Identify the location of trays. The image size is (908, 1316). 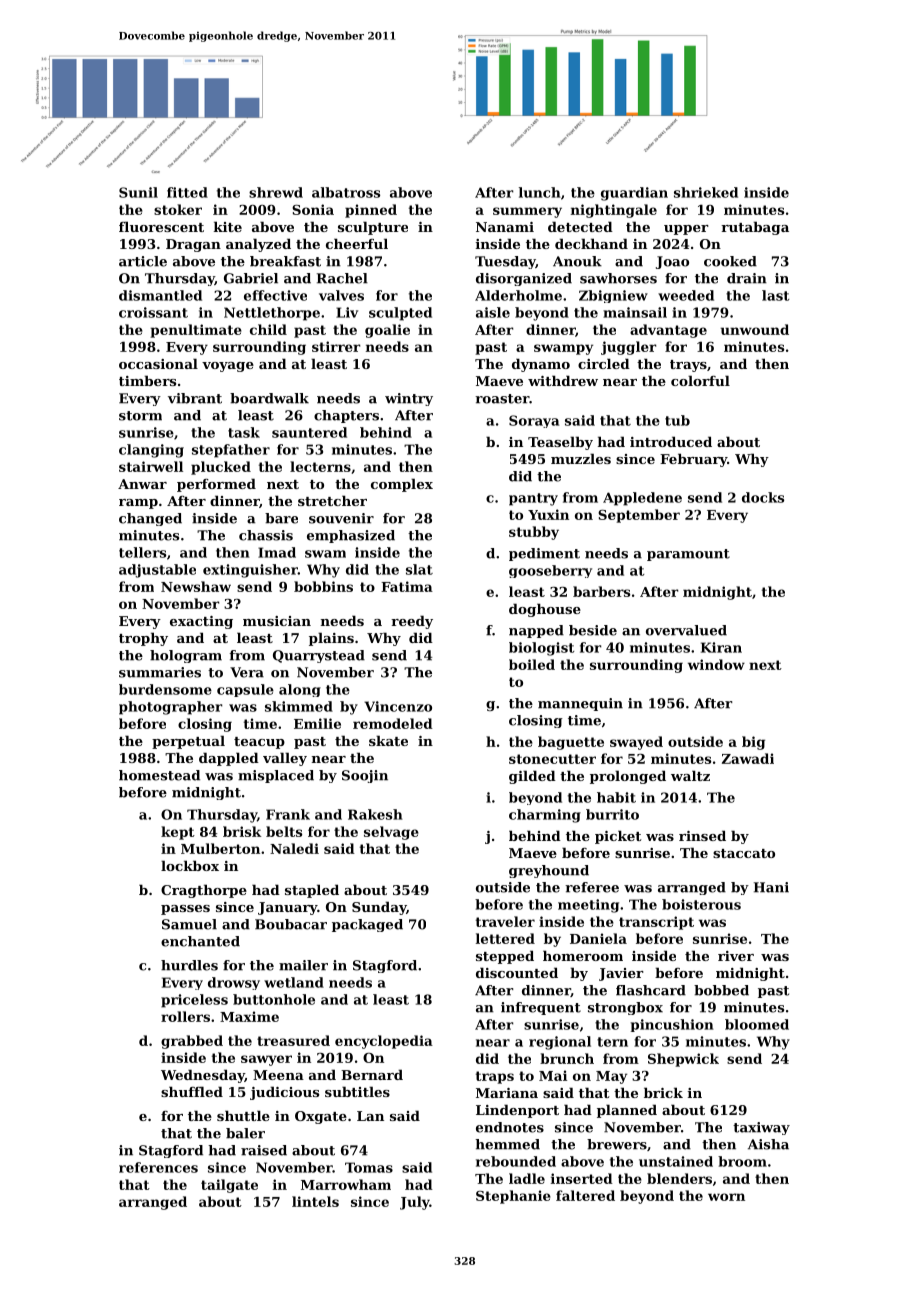
(688, 366).
